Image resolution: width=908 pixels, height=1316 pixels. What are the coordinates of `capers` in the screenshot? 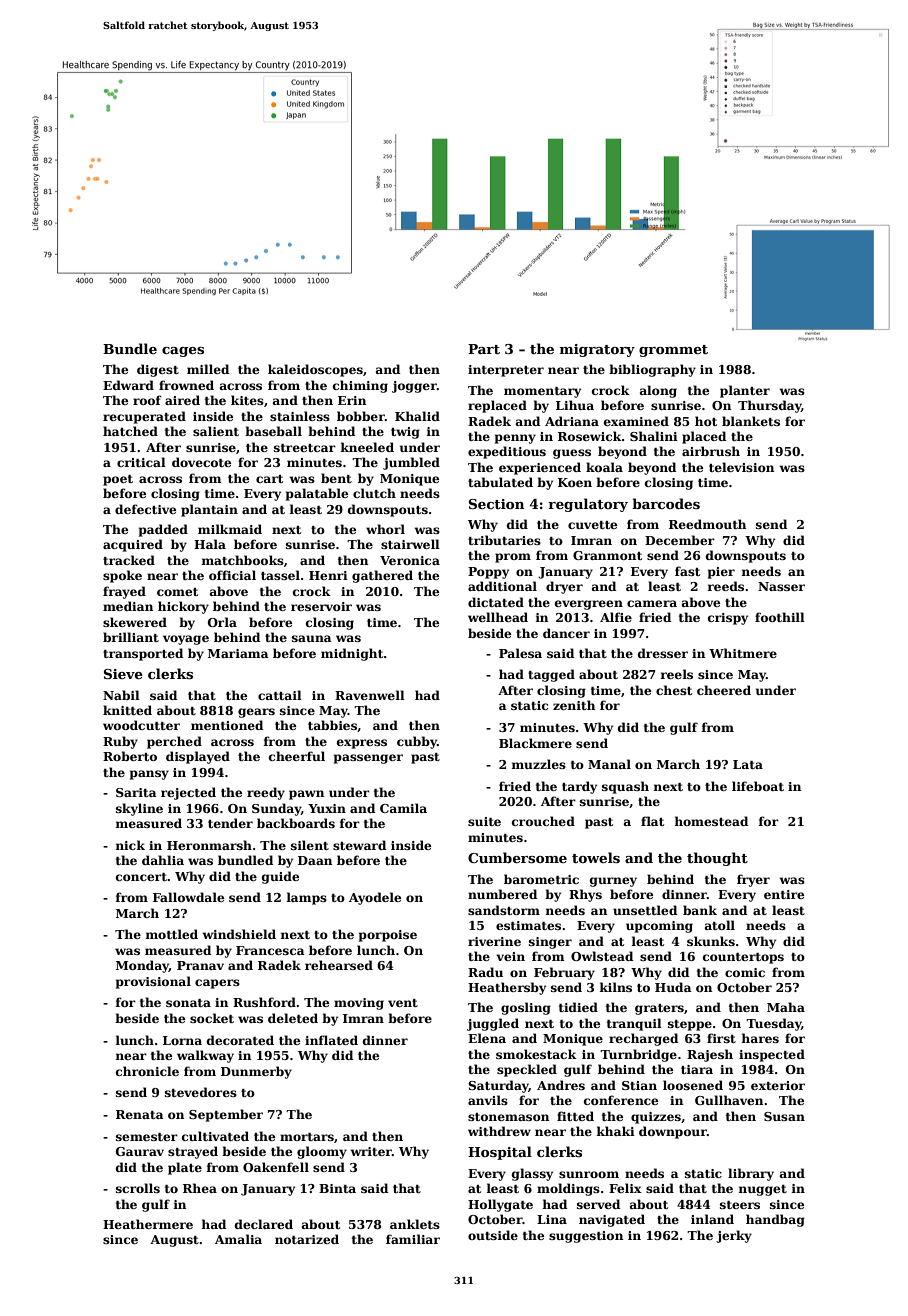 It's located at (217, 984).
